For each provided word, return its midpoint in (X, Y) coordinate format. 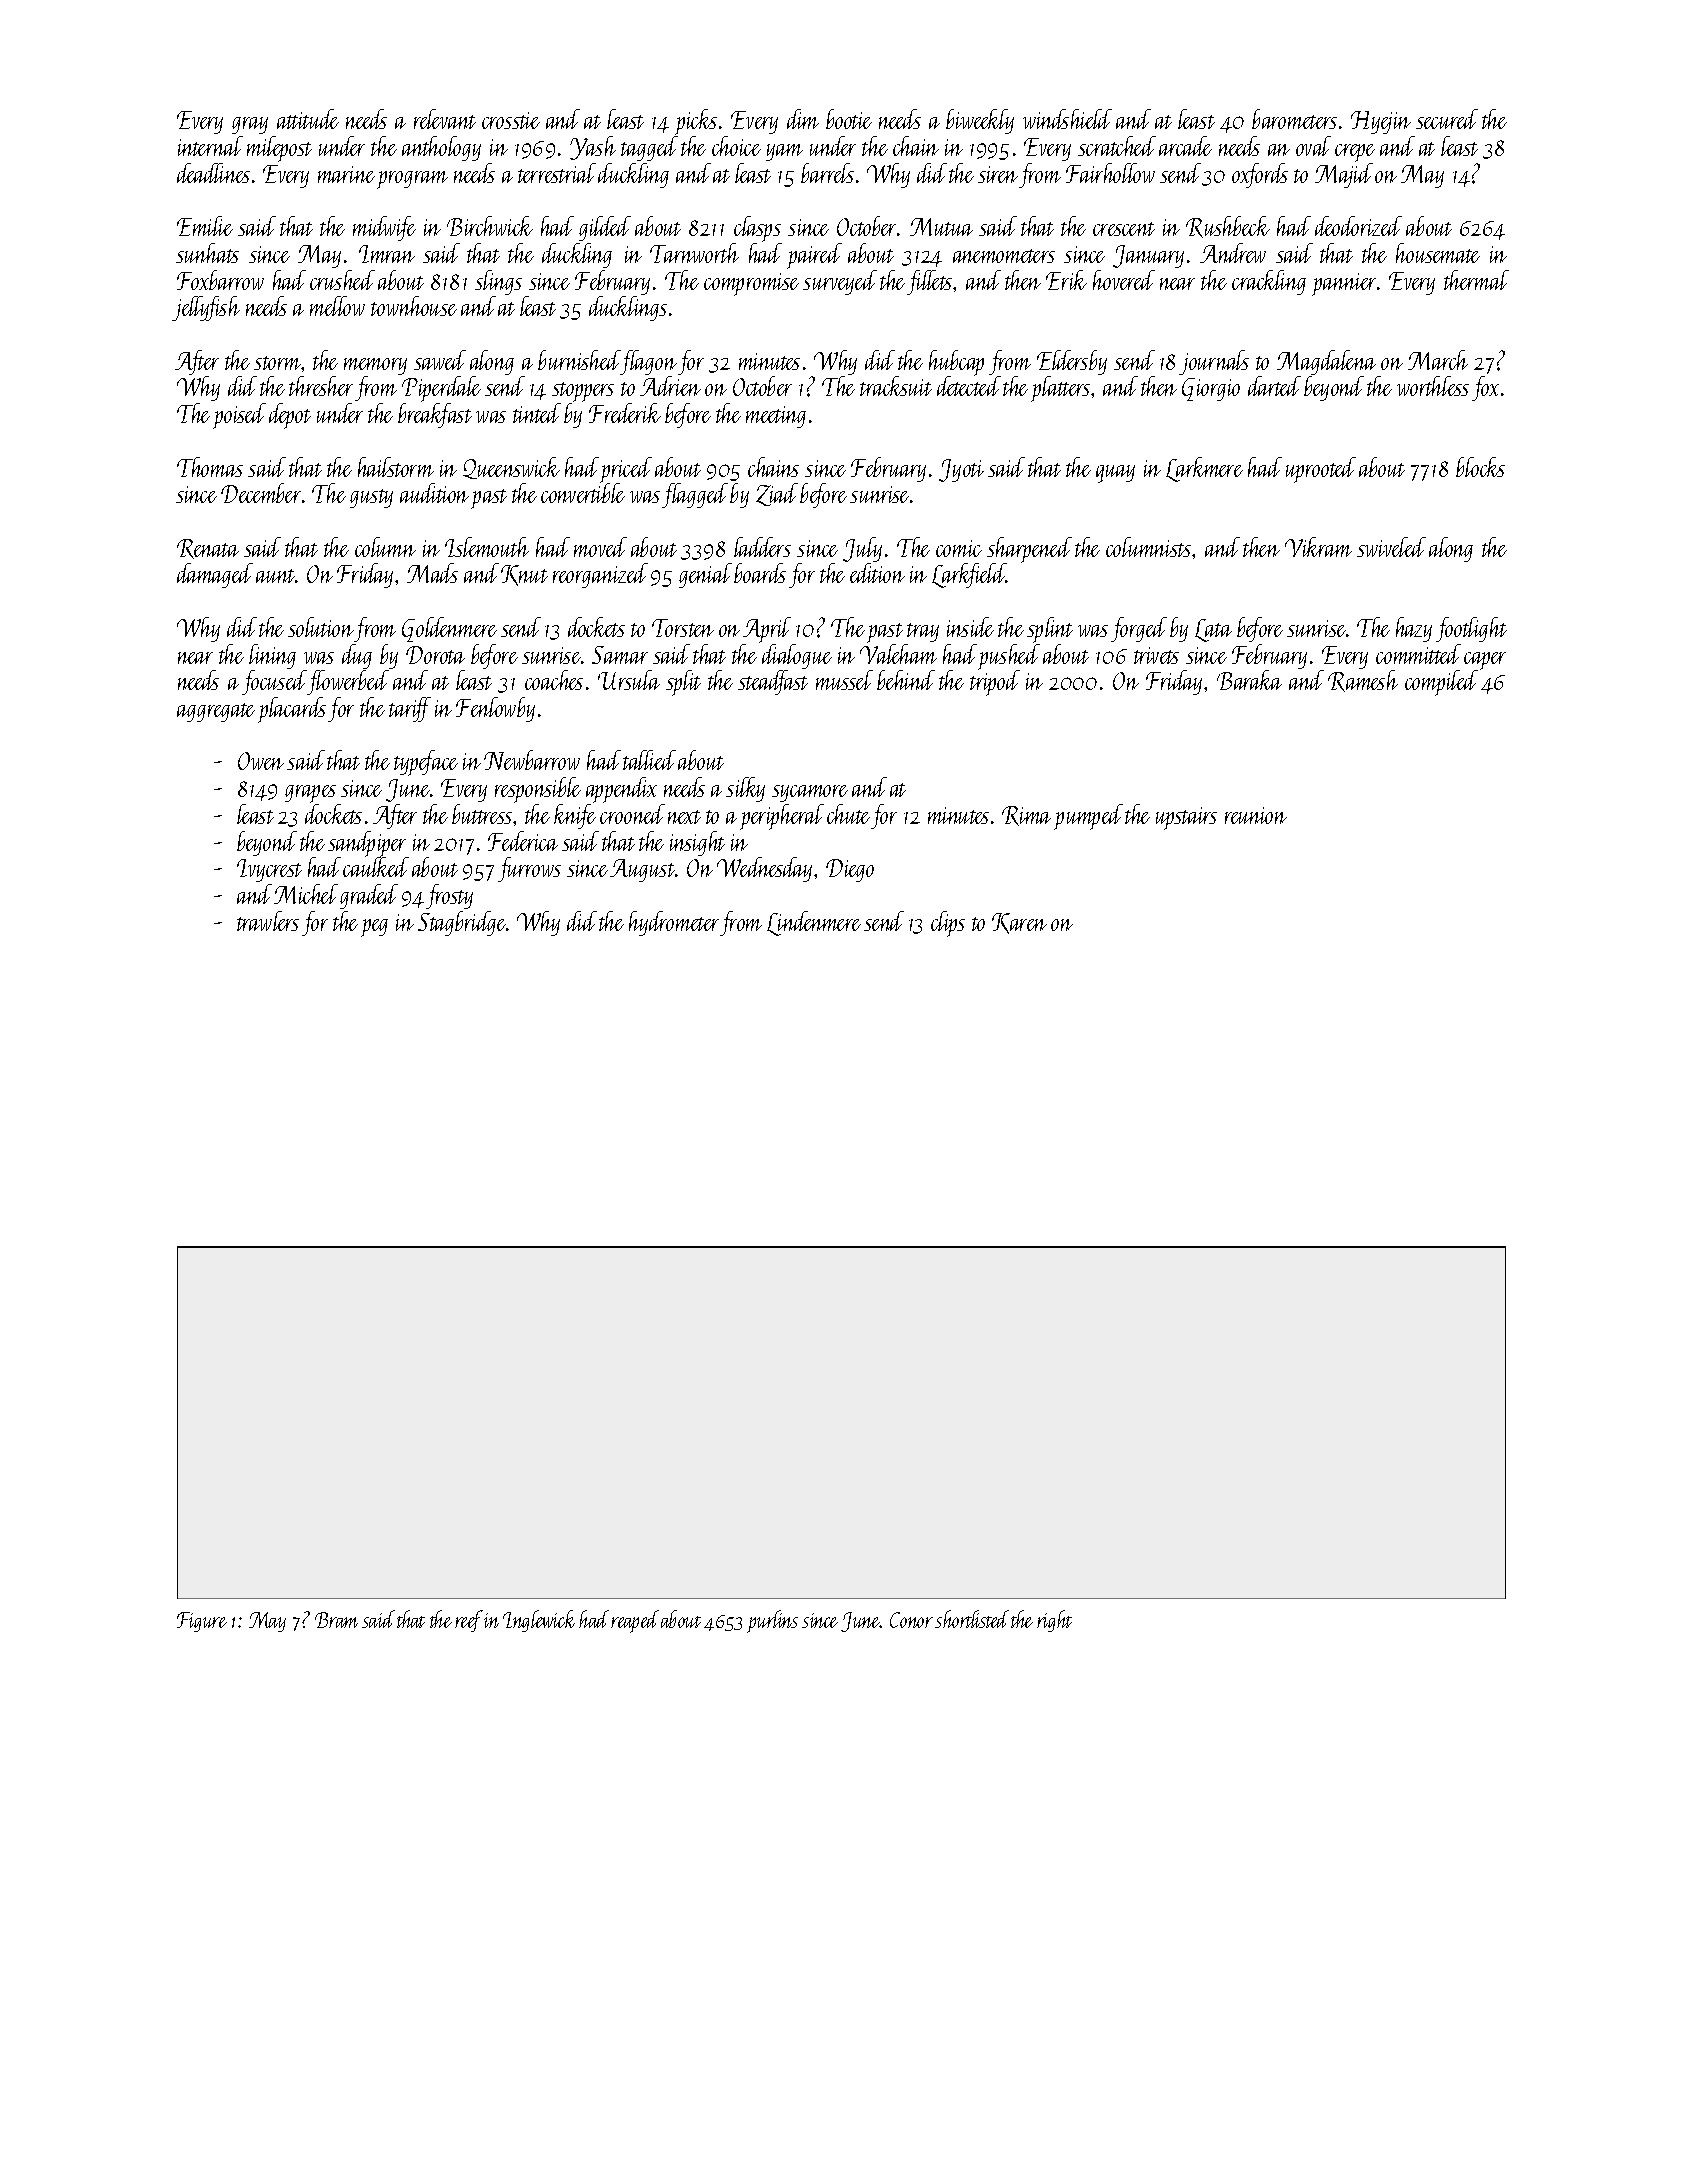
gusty (371, 498)
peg (374, 928)
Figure (202, 1622)
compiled (1441, 683)
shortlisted (972, 1619)
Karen (1019, 923)
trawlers (268, 921)
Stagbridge (462, 923)
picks (696, 122)
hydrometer (674, 923)
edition (877, 573)
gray (250, 125)
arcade (1185, 146)
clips (948, 924)
